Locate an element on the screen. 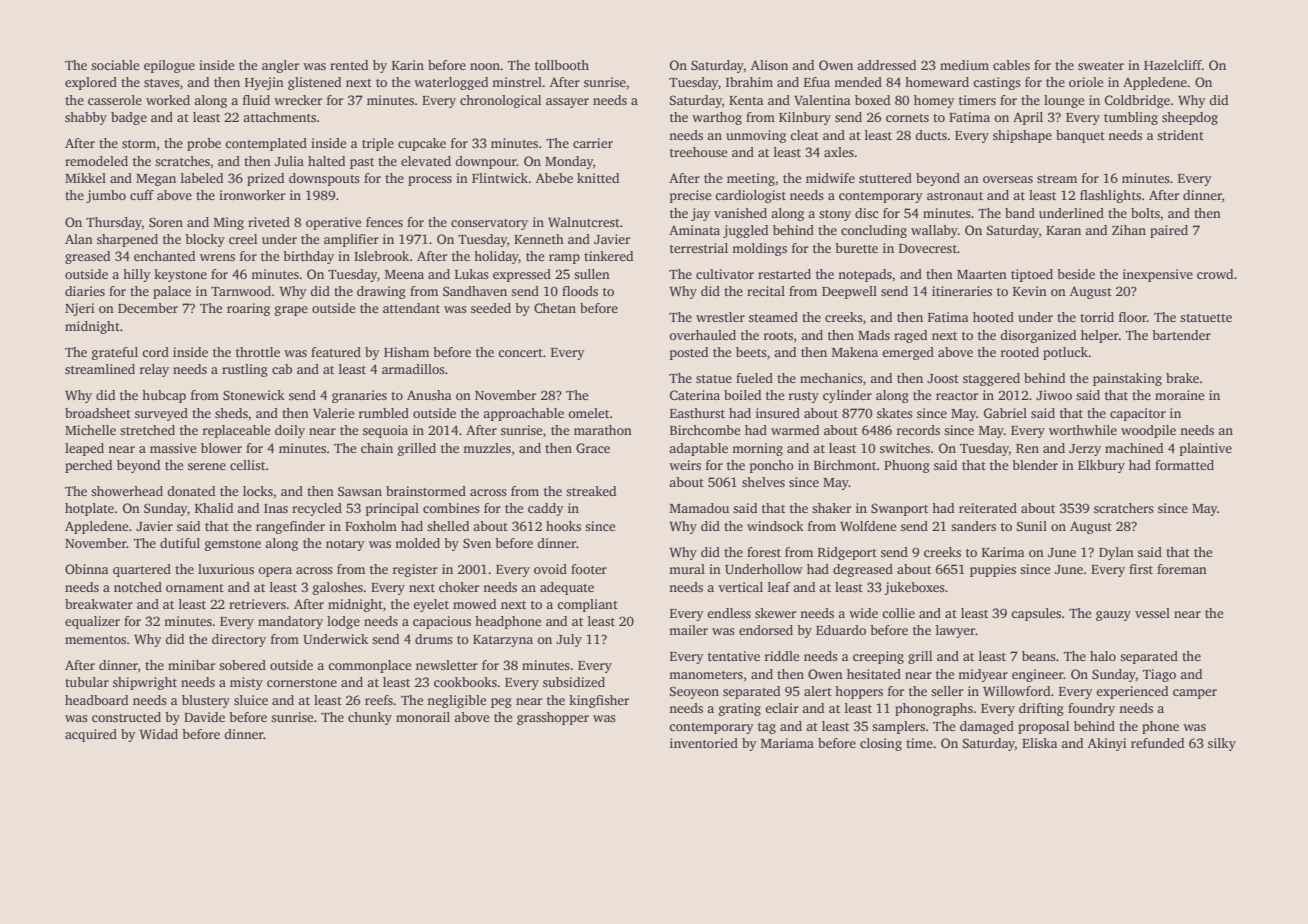  Soren is located at coordinates (166, 222).
